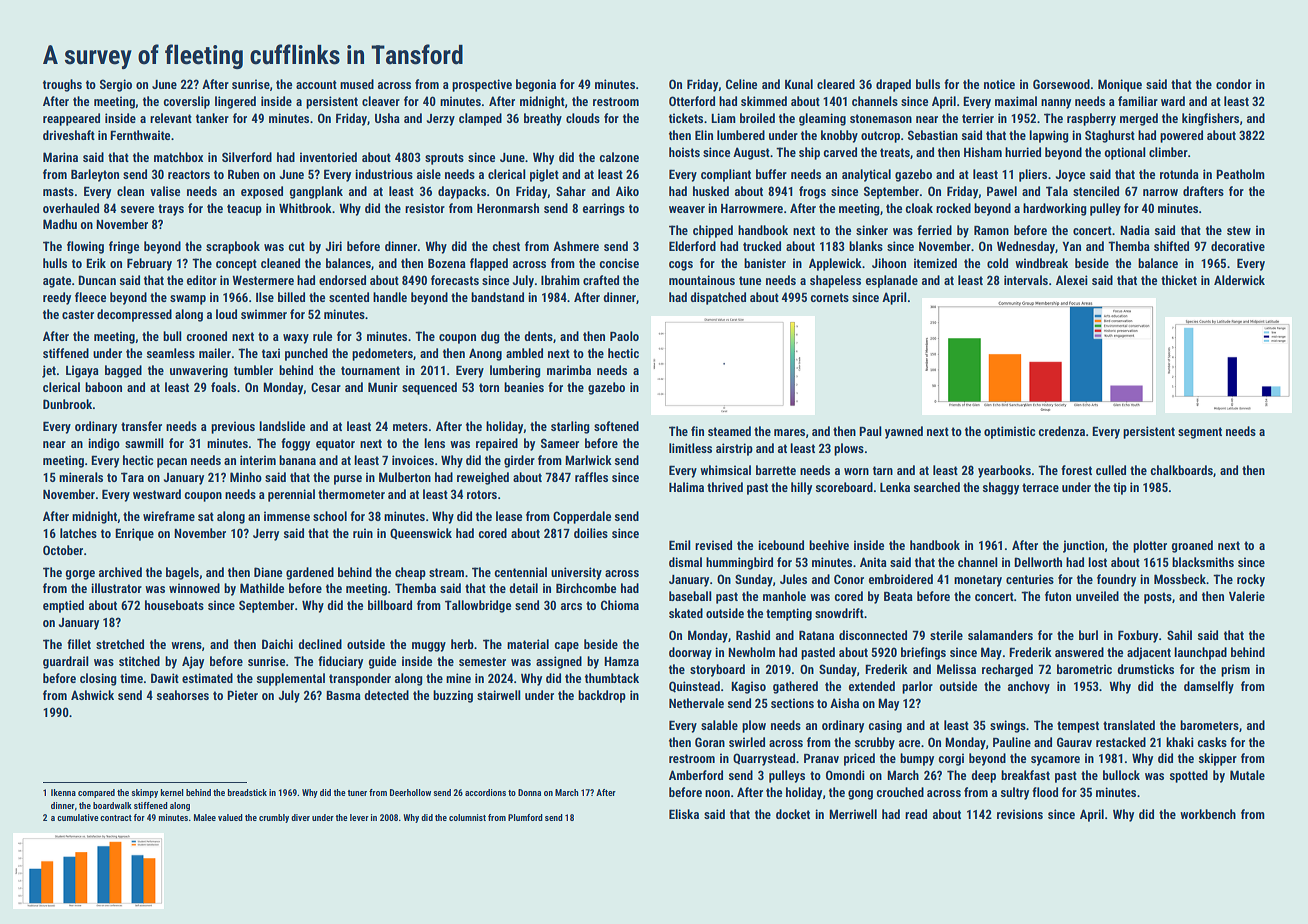  Describe the element at coordinates (1239, 280) in the screenshot. I see `Alderwick` at that location.
